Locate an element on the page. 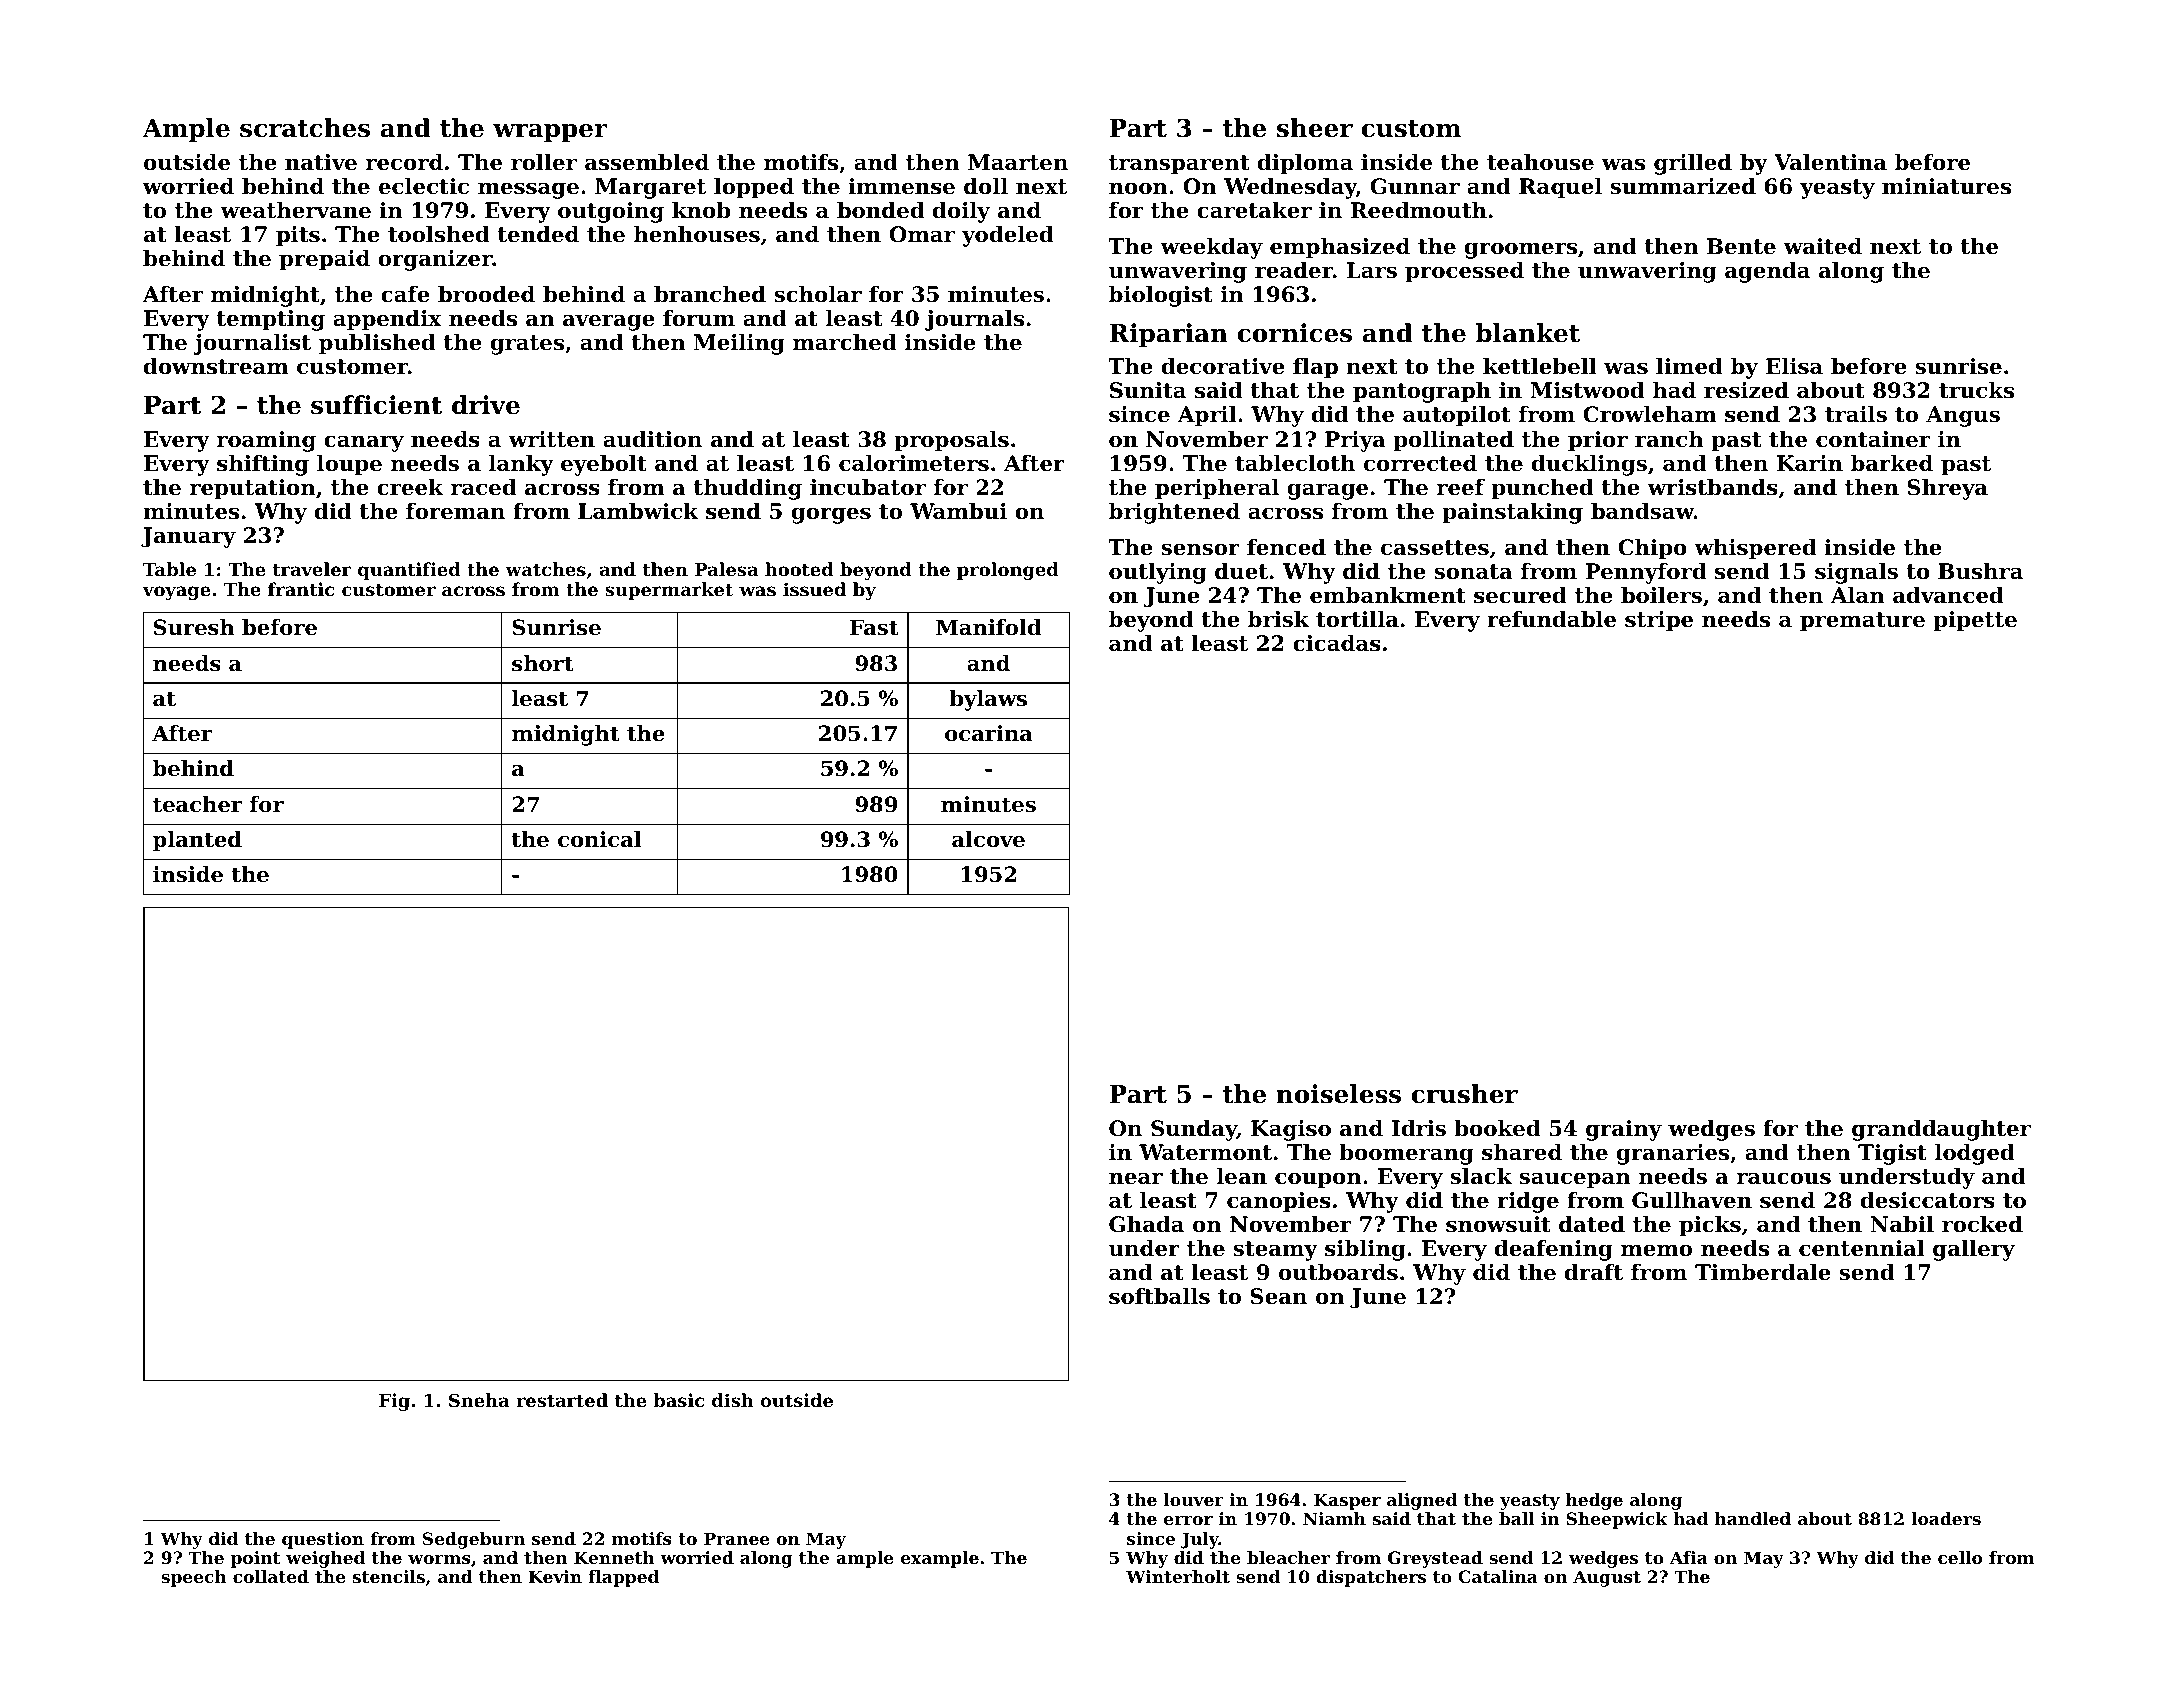 The image size is (2178, 1683). Winterholt is located at coordinates (1178, 1576).
